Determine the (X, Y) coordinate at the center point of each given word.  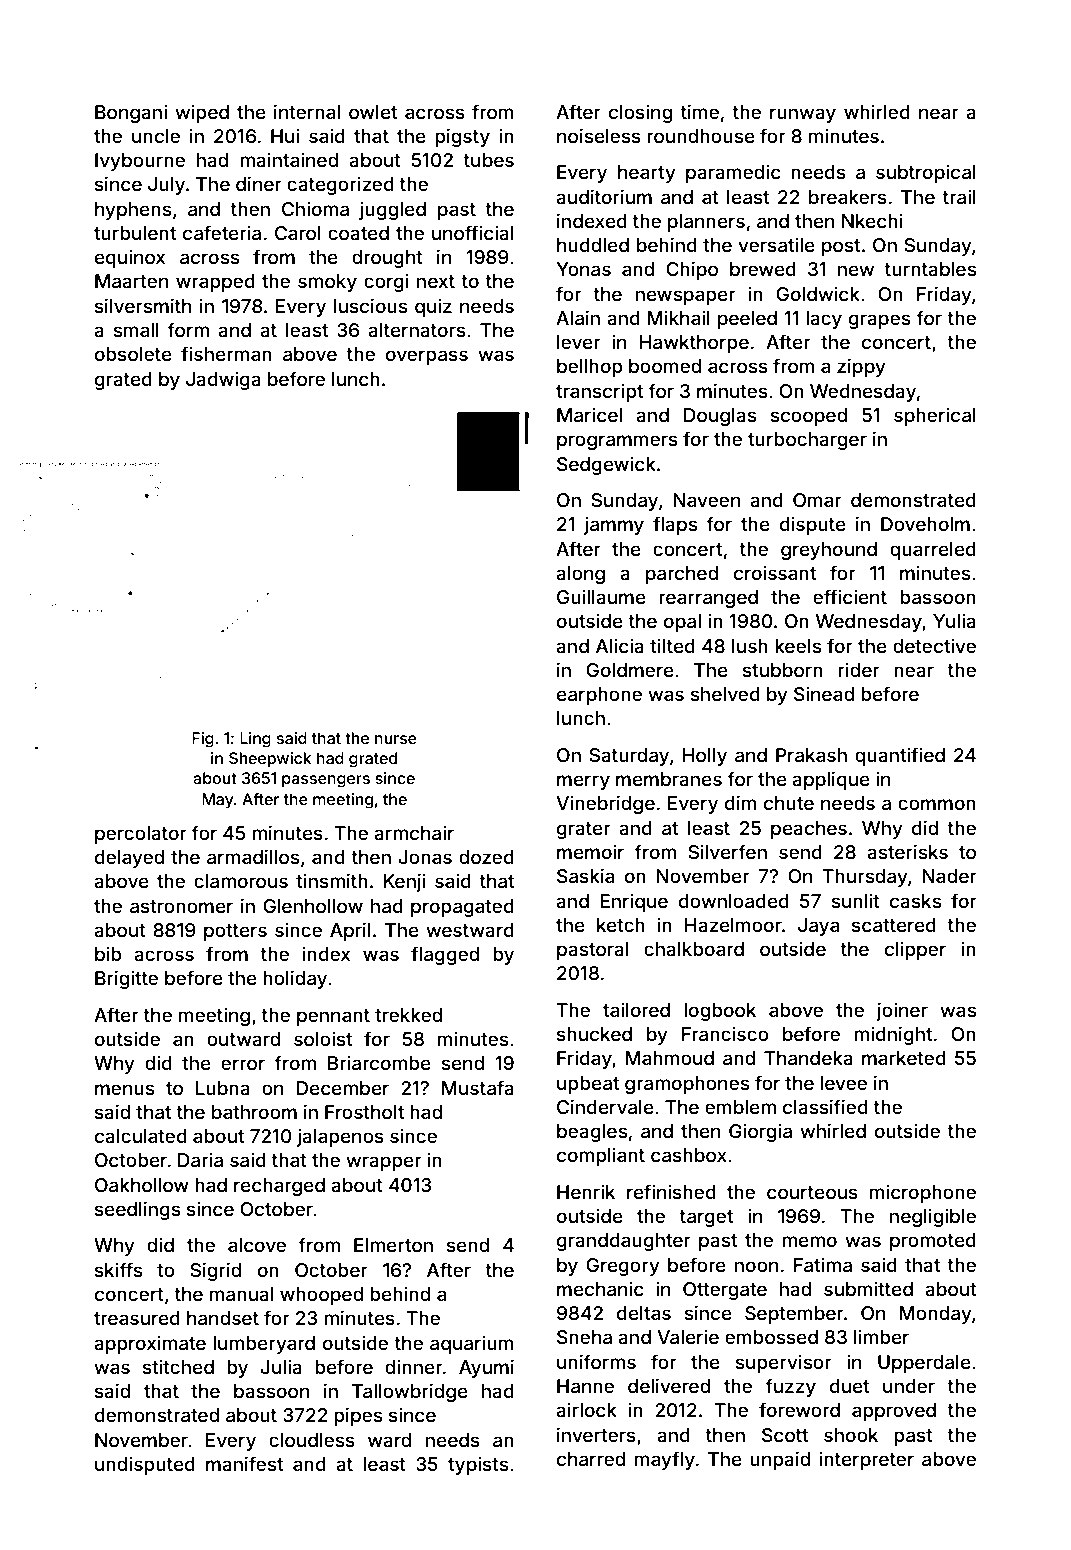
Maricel (589, 415)
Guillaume (601, 597)
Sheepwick (270, 760)
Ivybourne (140, 162)
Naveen (707, 500)
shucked (594, 1034)
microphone (923, 1193)
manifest (244, 1463)
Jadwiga (223, 380)
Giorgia (760, 1132)
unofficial (473, 232)
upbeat (588, 1085)
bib (108, 954)
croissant (775, 573)
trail (959, 196)
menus (124, 1089)
